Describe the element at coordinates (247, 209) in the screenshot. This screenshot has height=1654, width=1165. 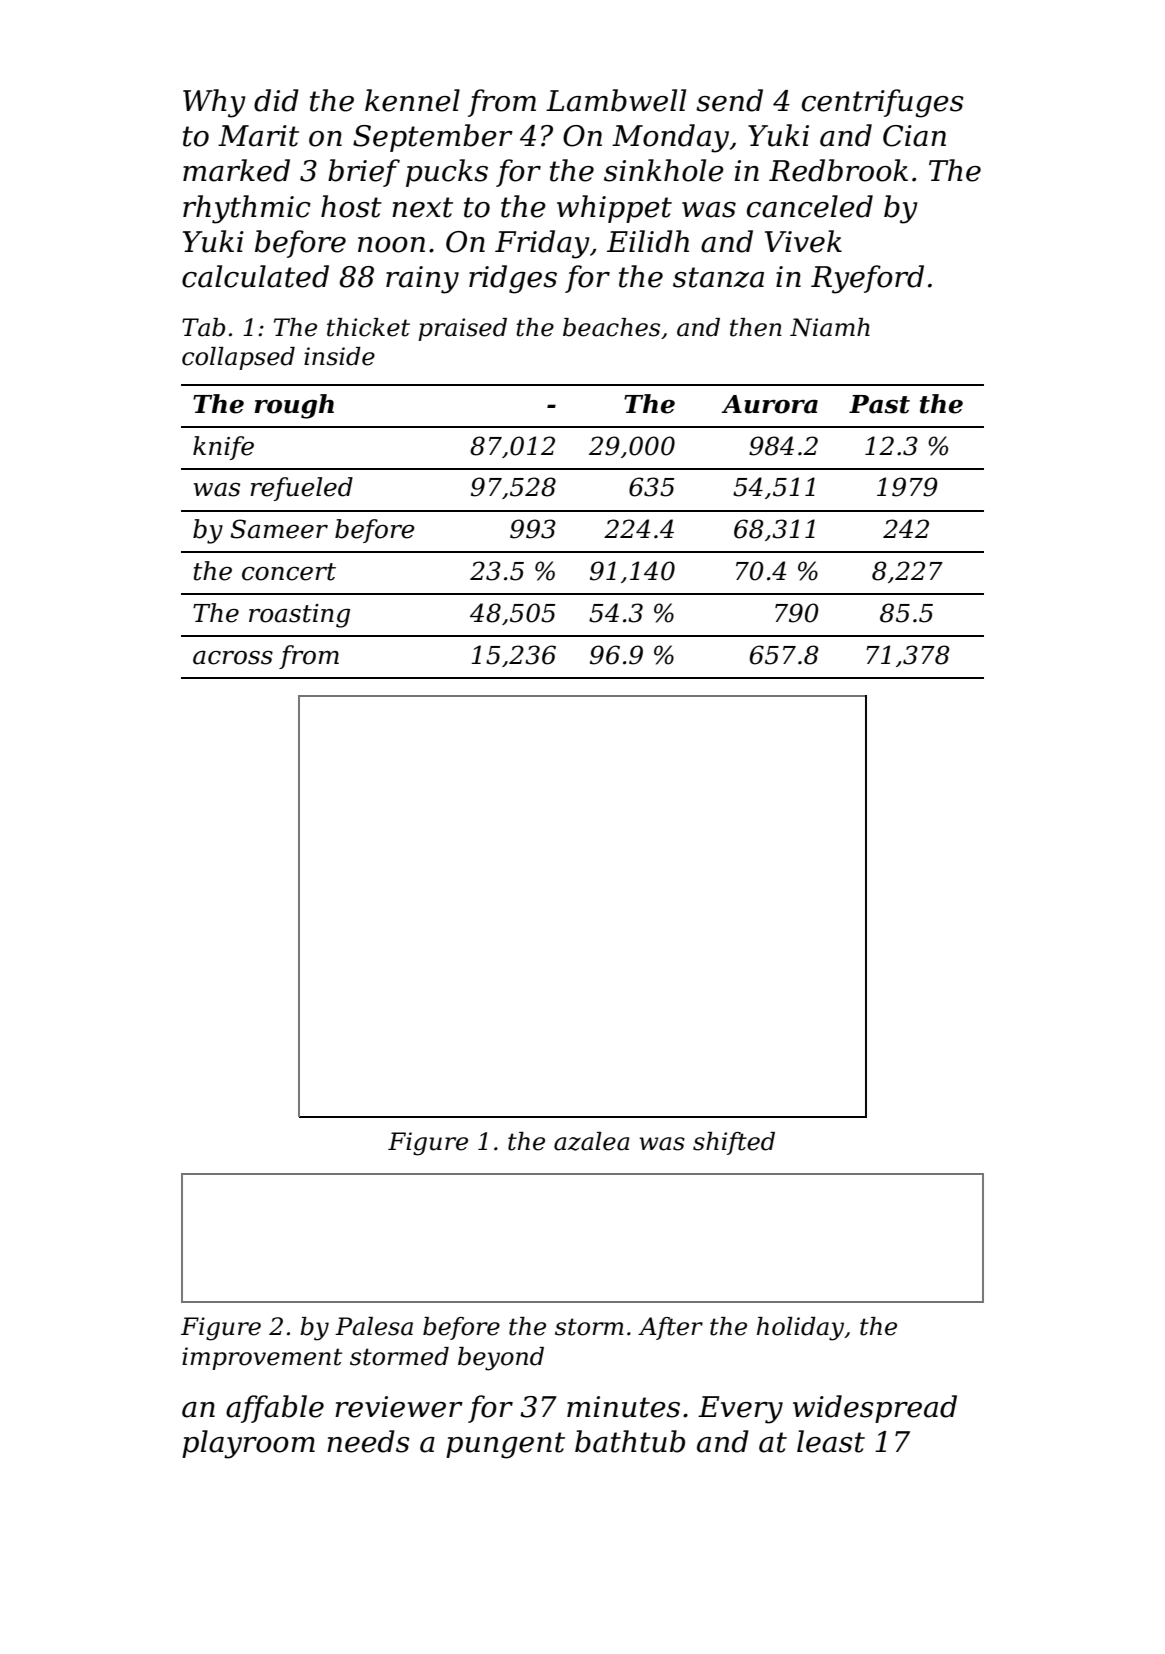
I see `rhythmic` at that location.
